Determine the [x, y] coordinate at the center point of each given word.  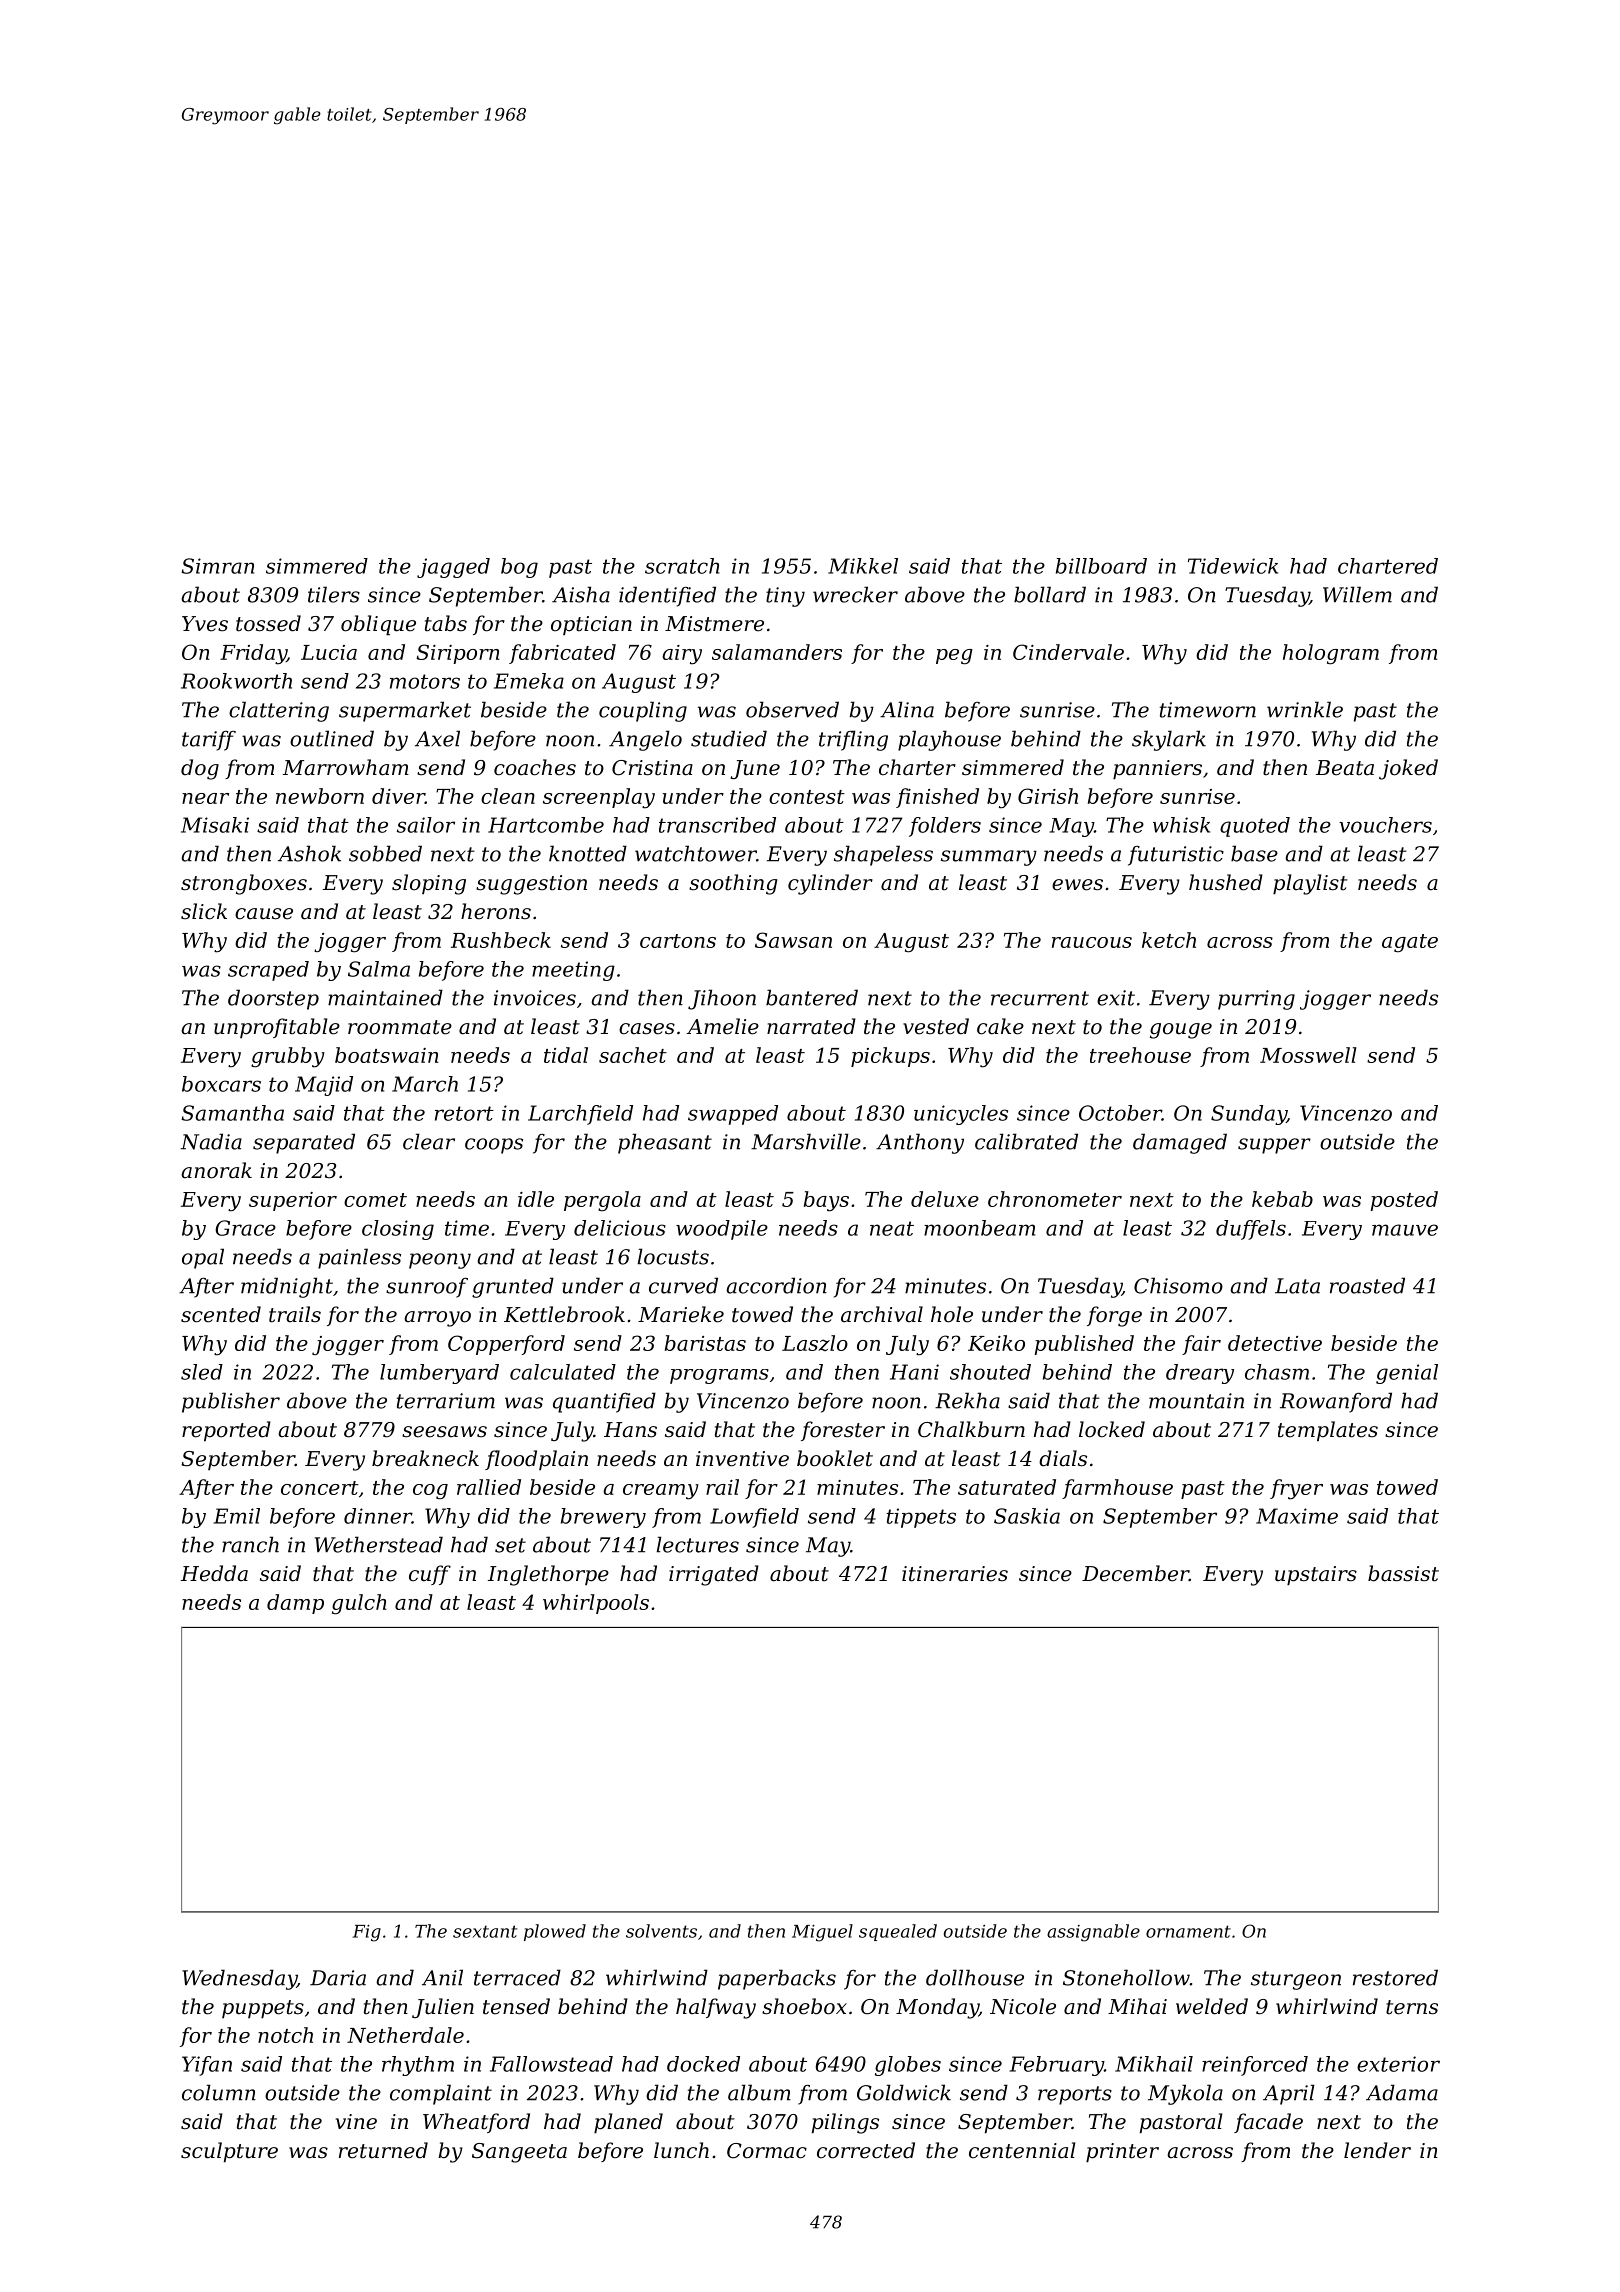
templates [1328, 1431]
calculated [563, 1372]
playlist [1310, 884]
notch [285, 2035]
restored [1395, 1977]
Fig [367, 1933]
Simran [217, 566]
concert [320, 1488]
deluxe [945, 1199]
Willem [1357, 594]
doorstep [273, 999]
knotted [588, 853]
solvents [661, 1931]
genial [1407, 1374]
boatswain [387, 1055]
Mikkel [863, 566]
